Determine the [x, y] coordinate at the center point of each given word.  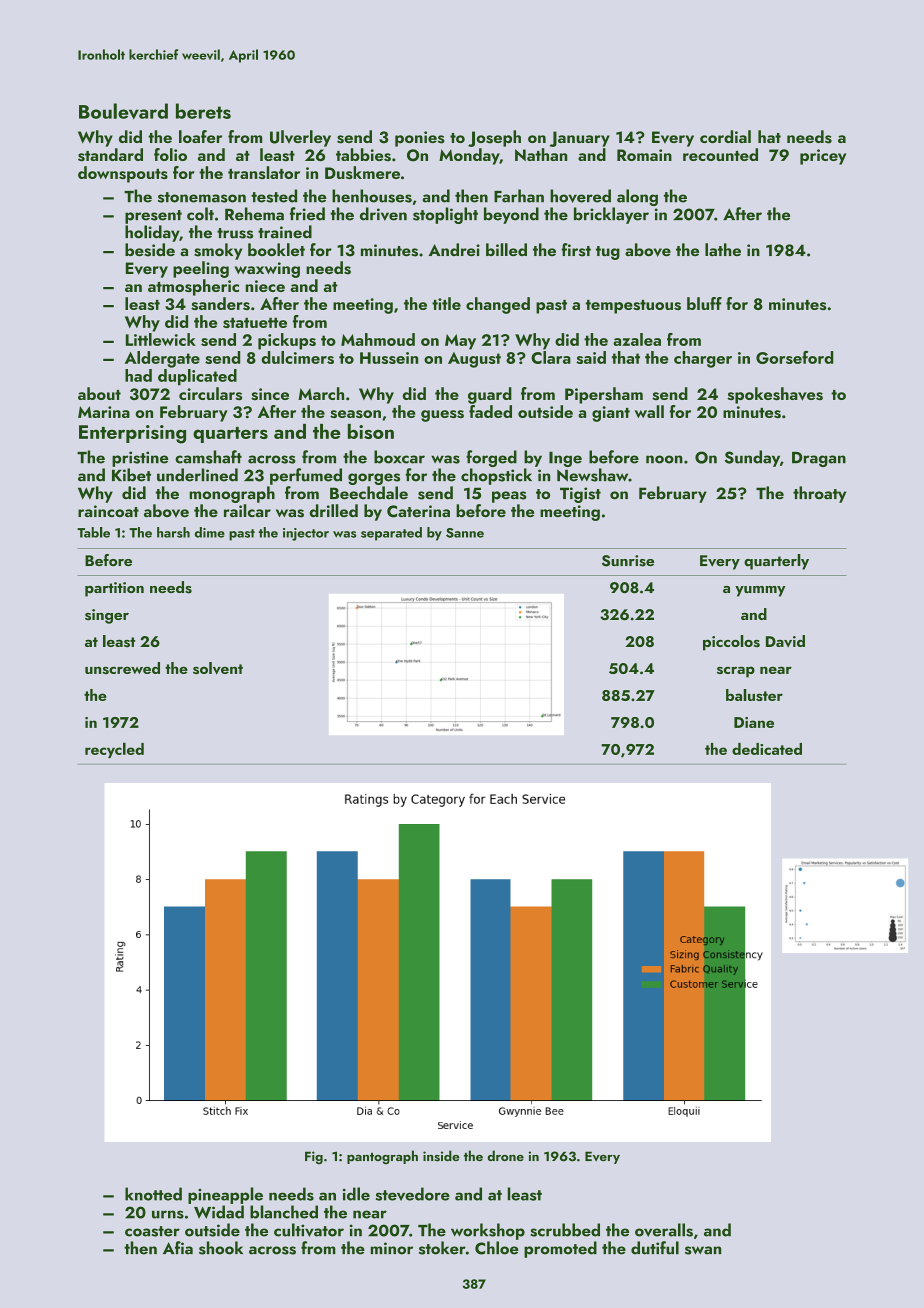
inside [441, 1156]
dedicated [767, 749]
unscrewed [122, 668]
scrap [736, 672]
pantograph [382, 1157]
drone [505, 1155]
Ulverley [300, 138]
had [138, 375]
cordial [725, 136]
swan [703, 1250]
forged [491, 458]
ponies [420, 139]
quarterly [776, 562]
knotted [153, 1194]
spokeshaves [775, 395]
